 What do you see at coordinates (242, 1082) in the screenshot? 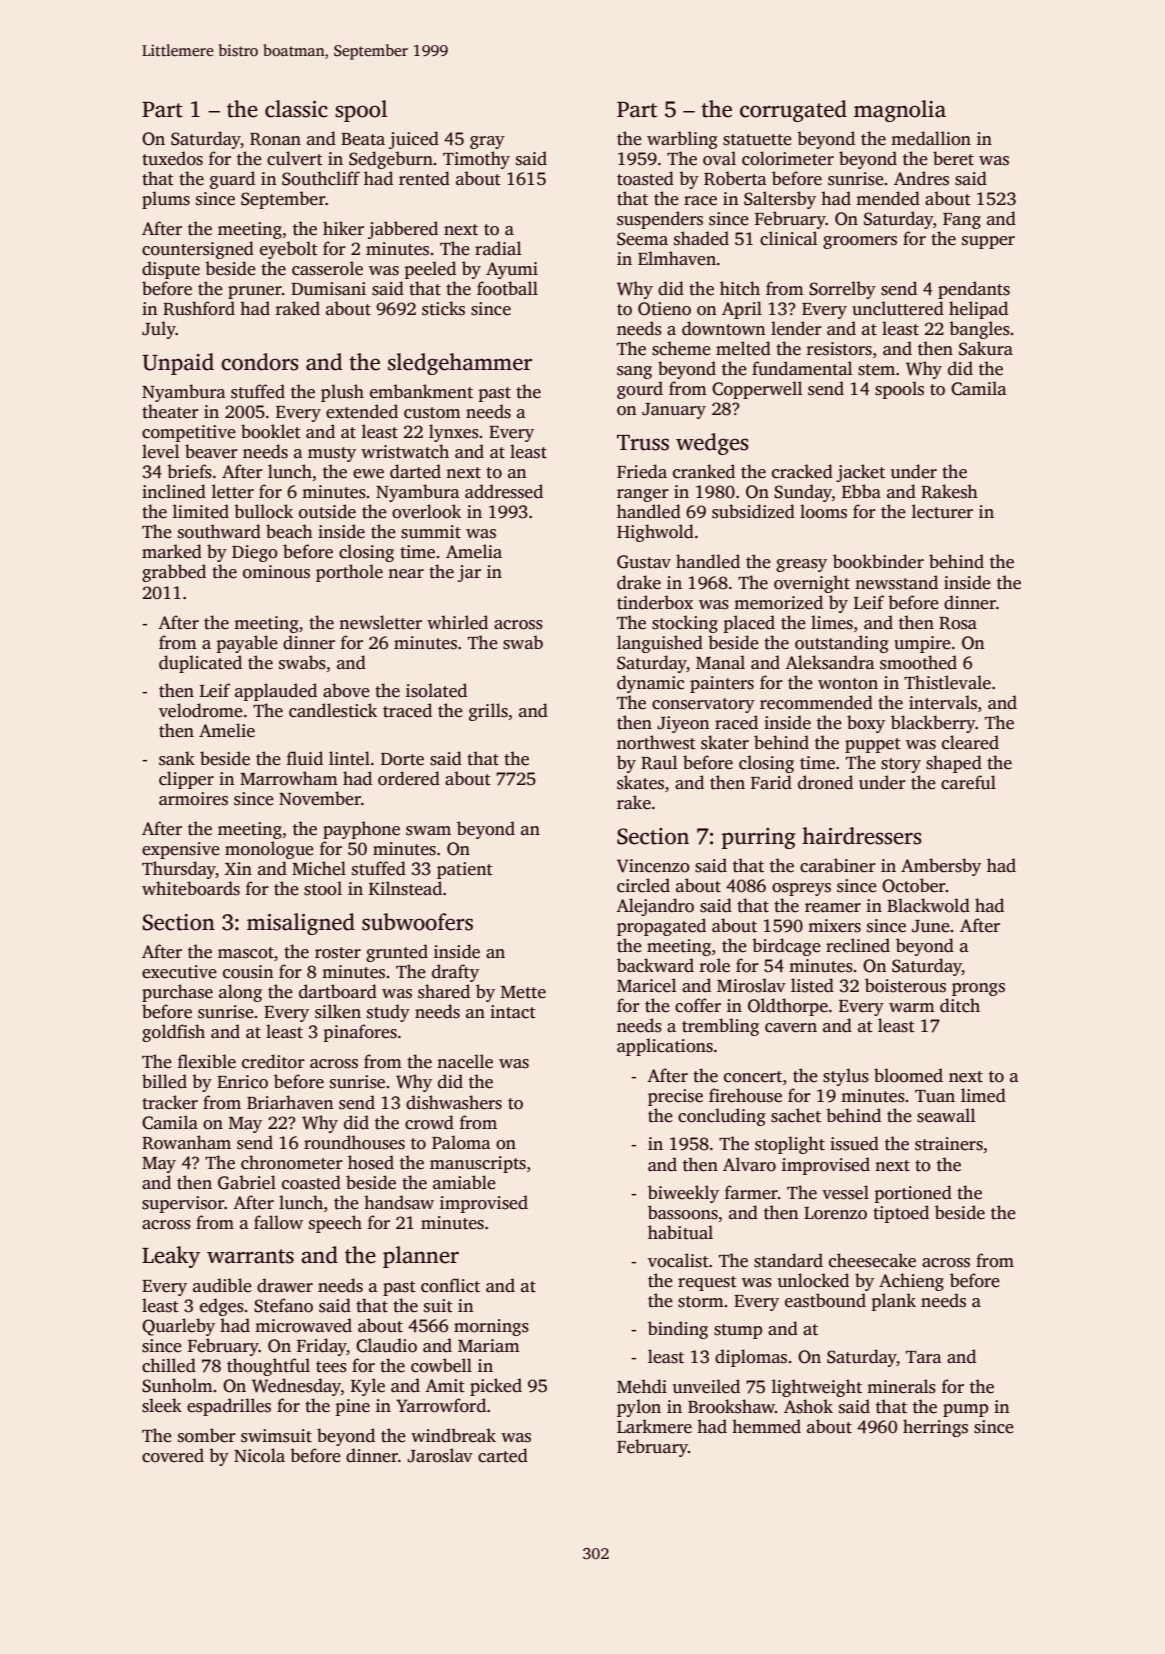
I see `Enrico` at bounding box center [242, 1082].
